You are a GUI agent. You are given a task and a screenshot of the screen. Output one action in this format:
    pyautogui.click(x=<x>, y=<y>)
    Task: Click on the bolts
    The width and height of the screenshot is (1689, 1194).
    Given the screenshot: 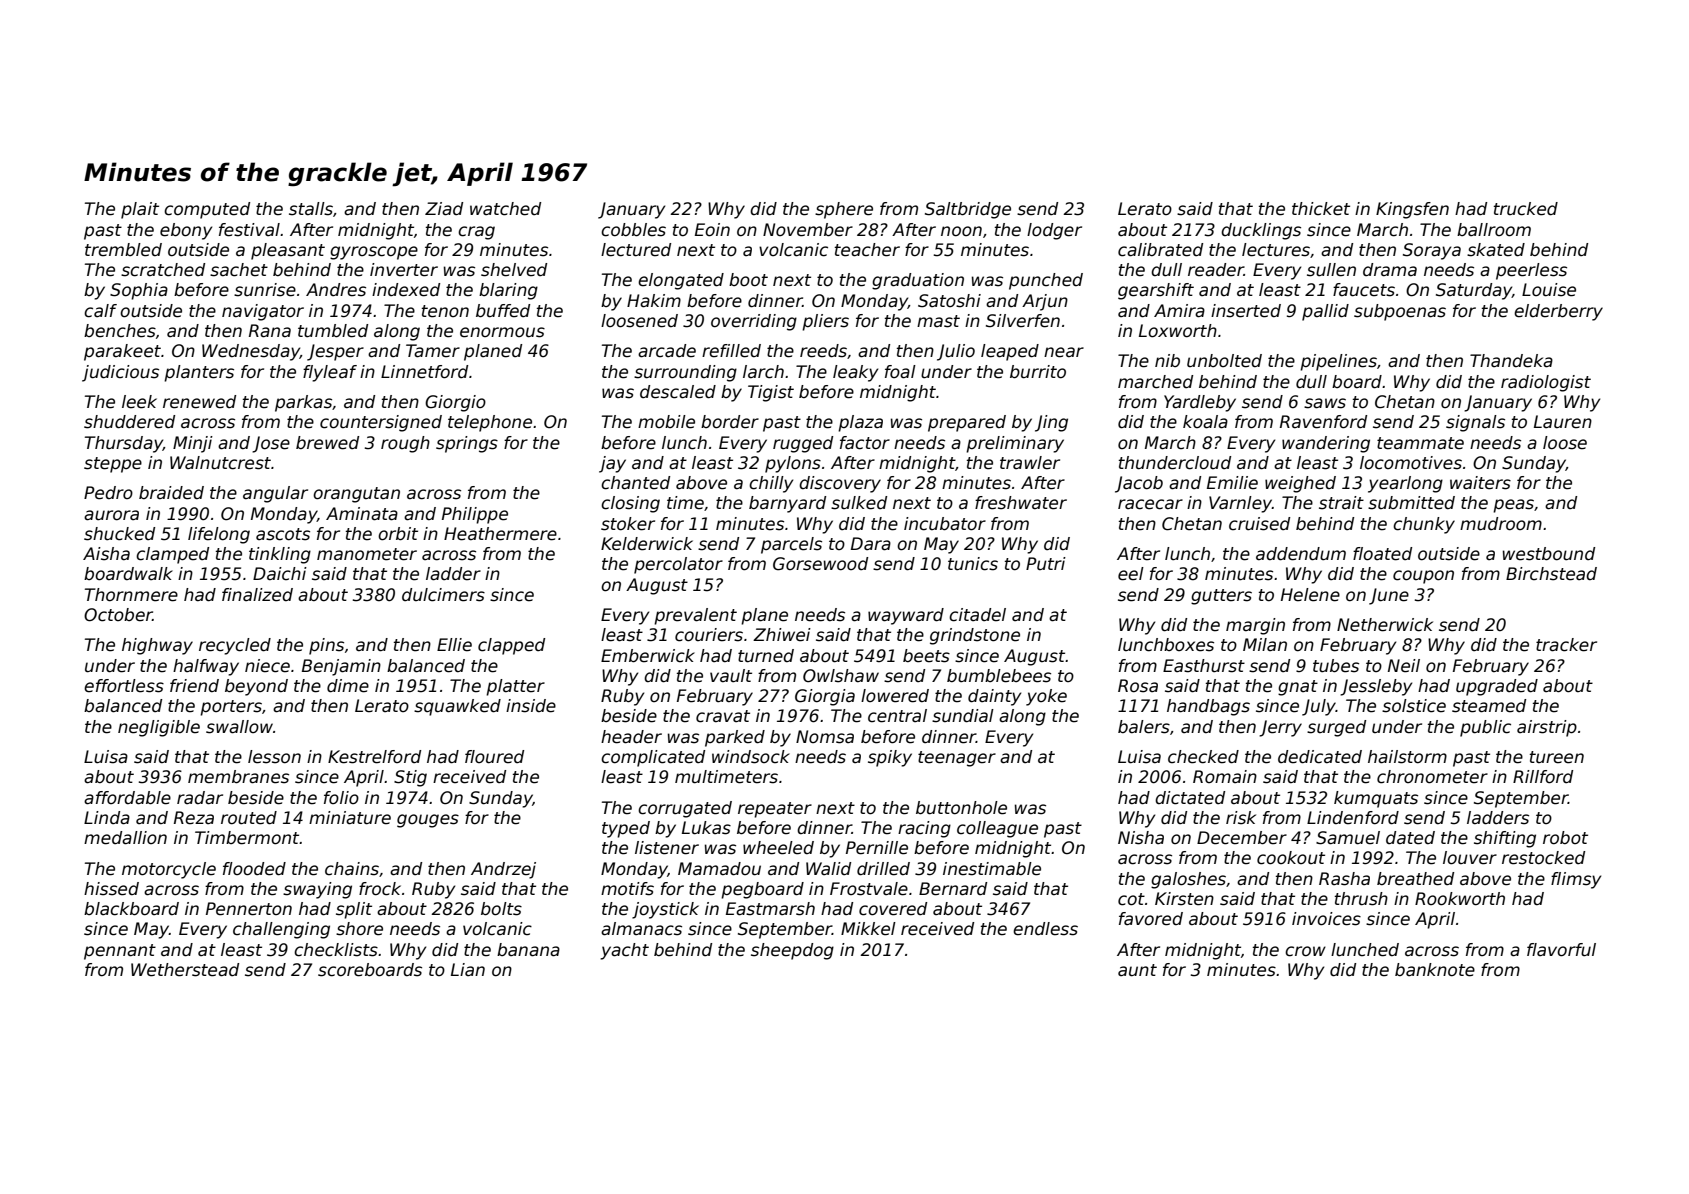 What is the action you would take?
    pyautogui.click(x=501, y=909)
